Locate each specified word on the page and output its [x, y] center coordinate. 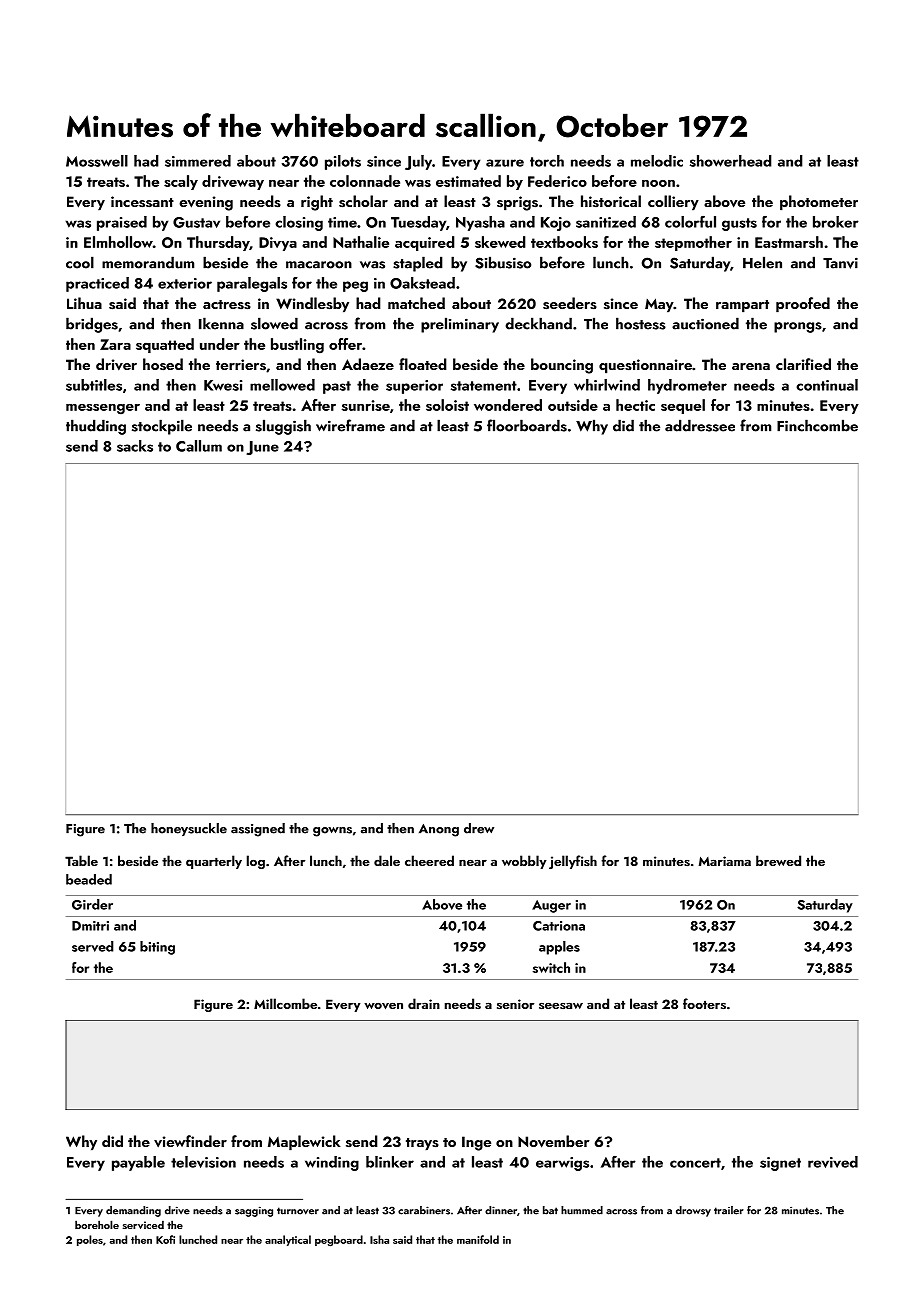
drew [479, 828]
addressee [700, 425]
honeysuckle [189, 829]
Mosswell [97, 161]
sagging [254, 1211]
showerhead [731, 161]
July [418, 162]
